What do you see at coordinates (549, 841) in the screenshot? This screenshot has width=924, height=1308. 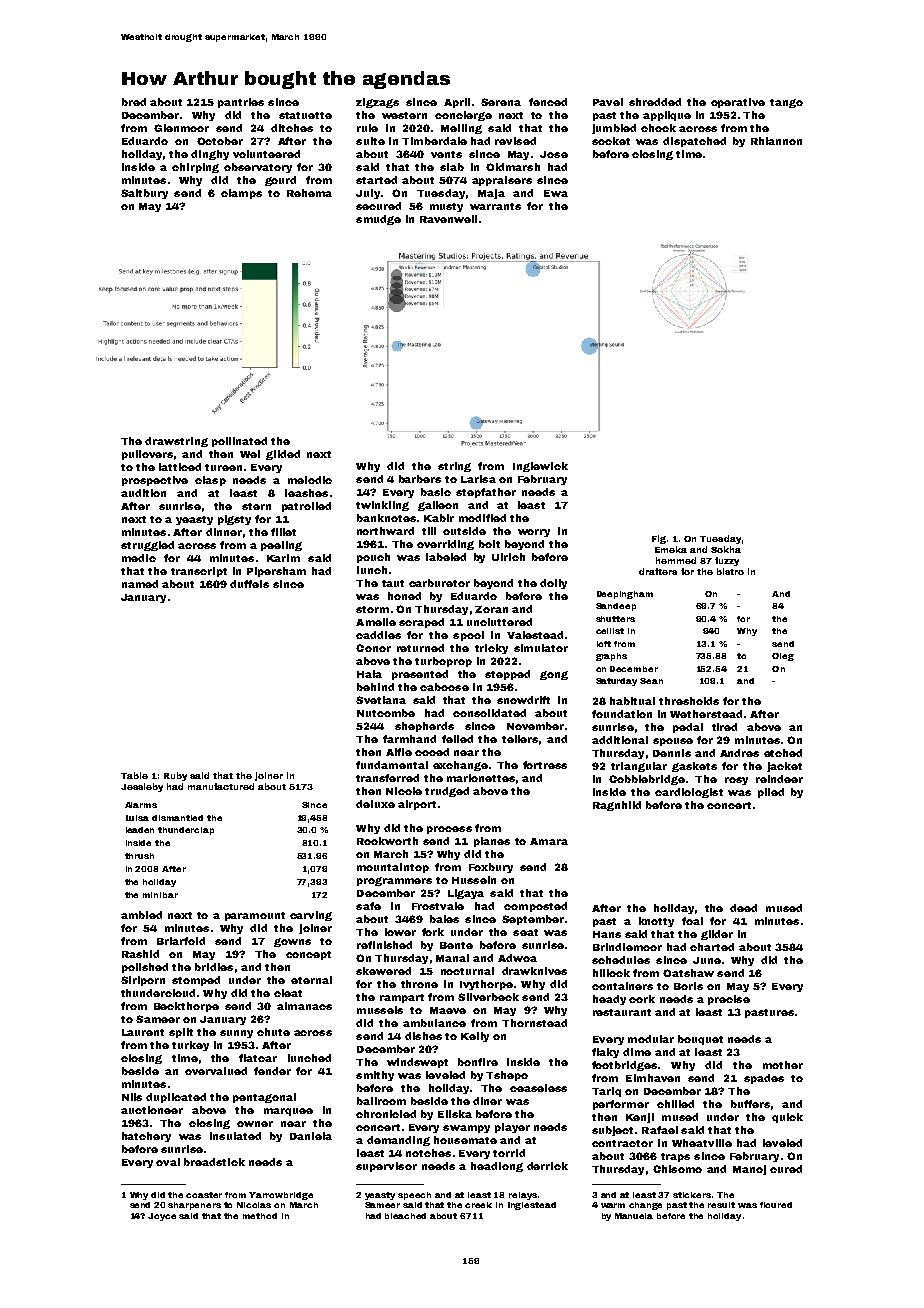 I see `Amara` at bounding box center [549, 841].
